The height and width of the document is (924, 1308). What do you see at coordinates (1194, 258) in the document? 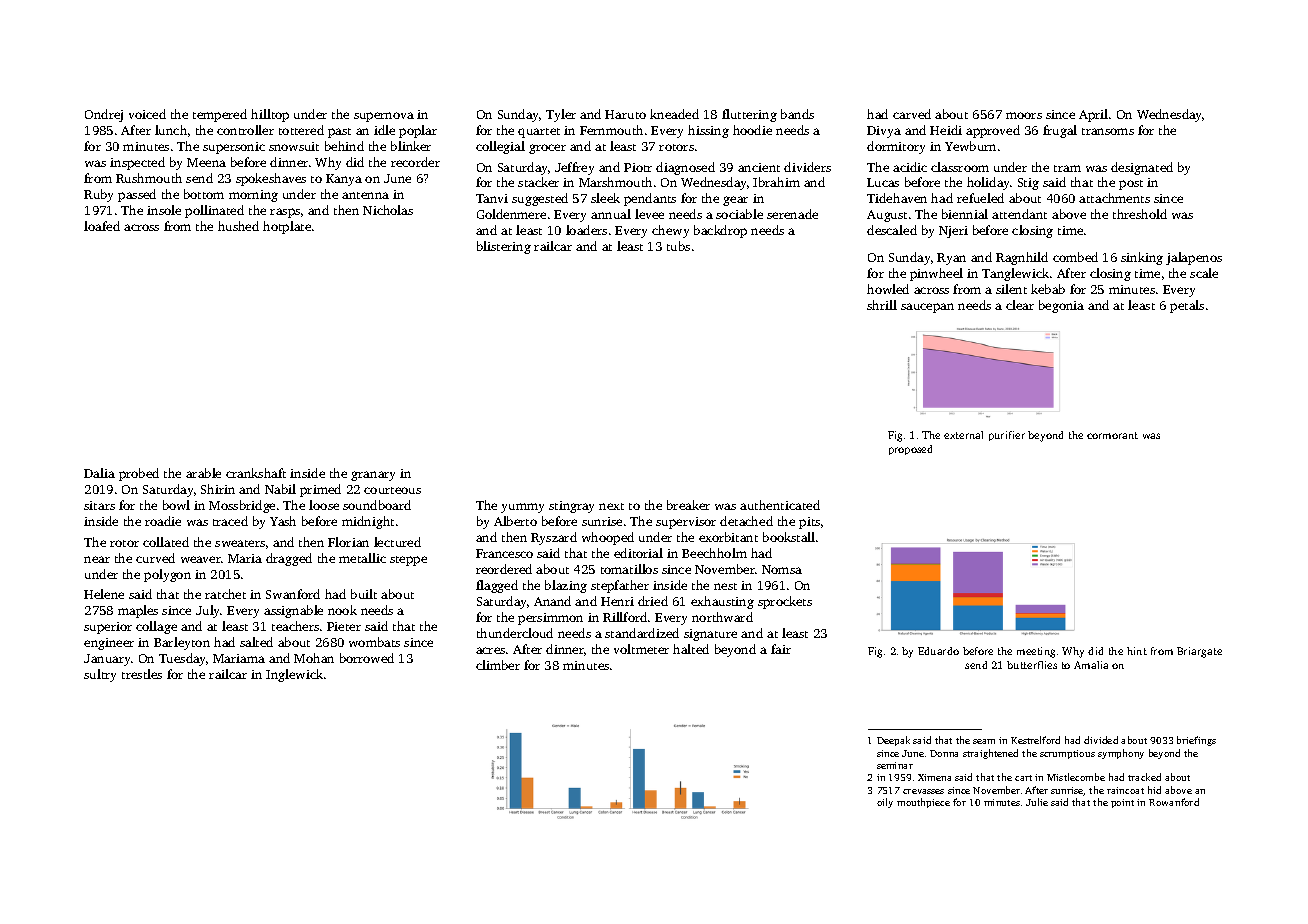
I see `jalapenos` at bounding box center [1194, 258].
